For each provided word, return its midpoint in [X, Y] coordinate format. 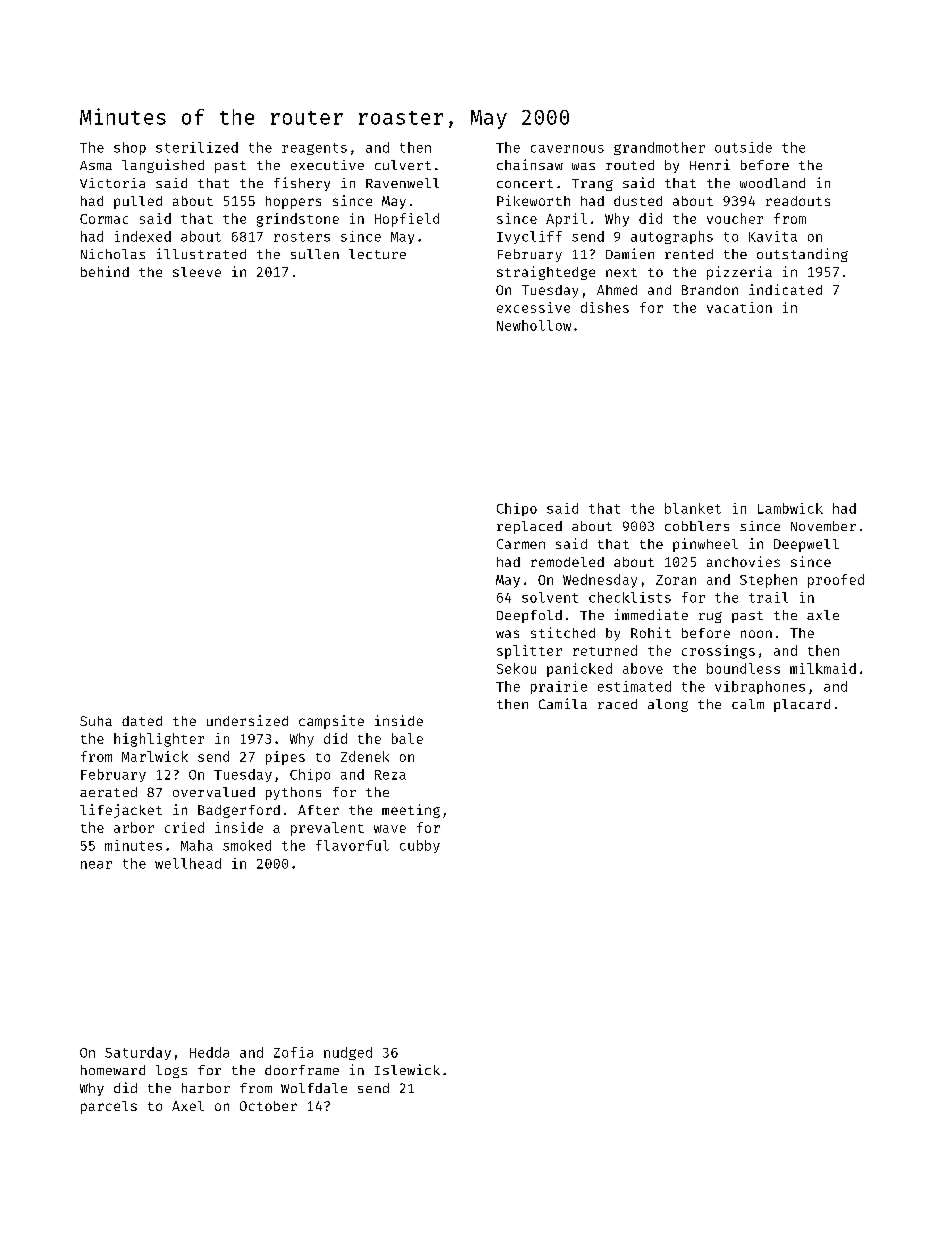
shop [130, 148]
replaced [529, 527]
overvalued [214, 792]
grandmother [659, 148]
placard [802, 705]
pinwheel [705, 545]
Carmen [521, 544]
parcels [109, 1107]
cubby [420, 846]
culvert [403, 165]
